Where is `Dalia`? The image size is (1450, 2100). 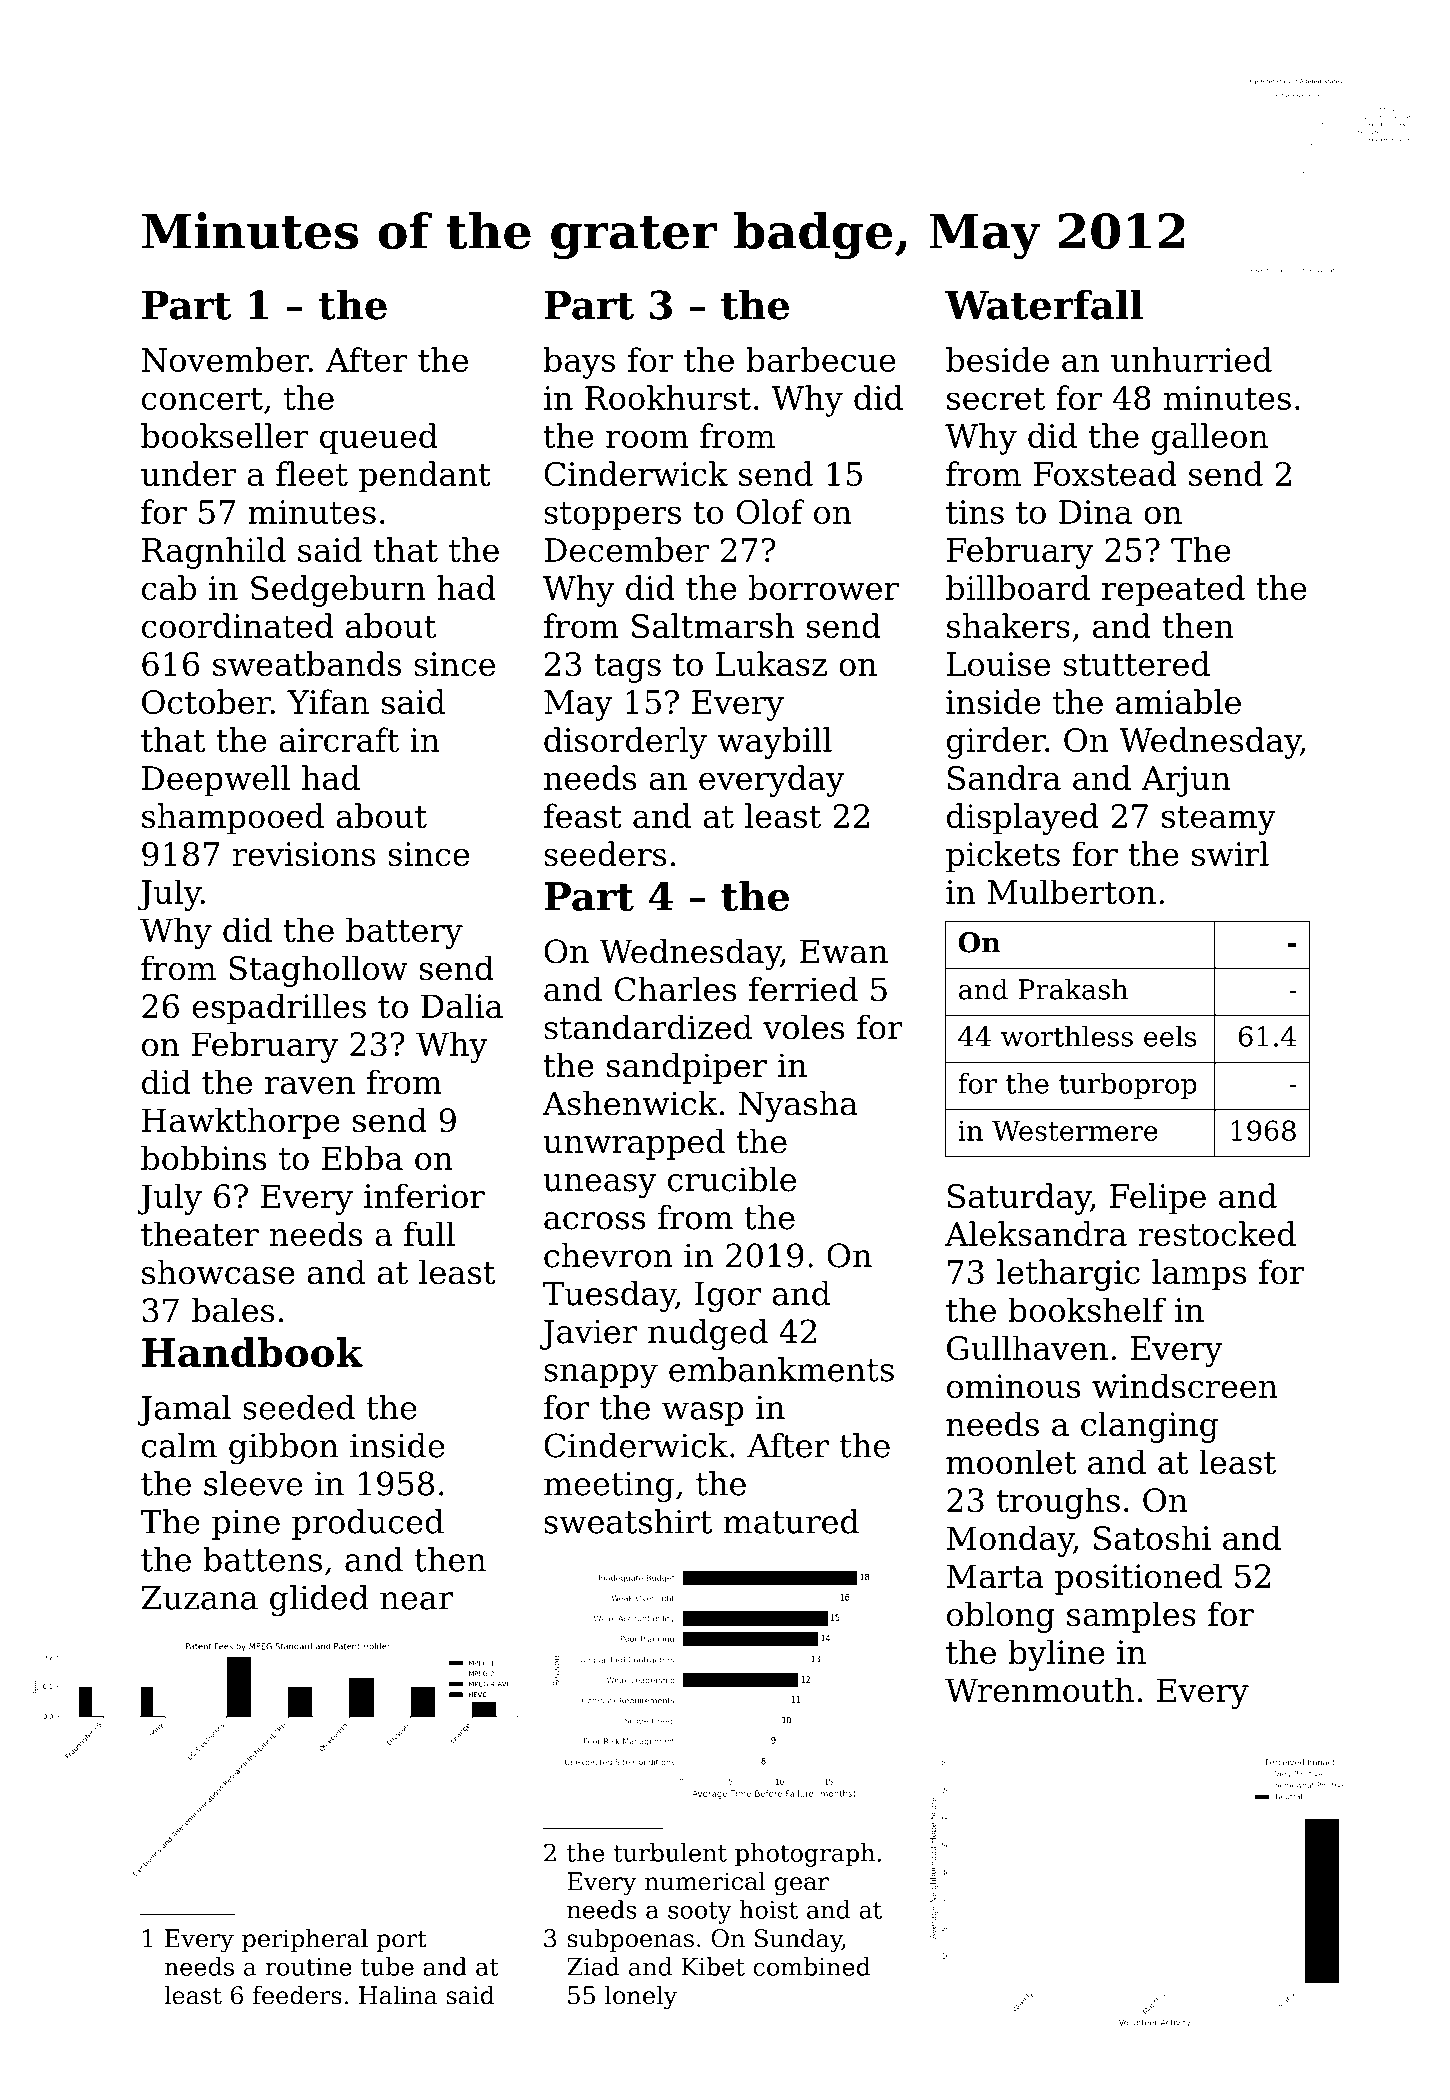
Dalia is located at coordinates (462, 1006).
